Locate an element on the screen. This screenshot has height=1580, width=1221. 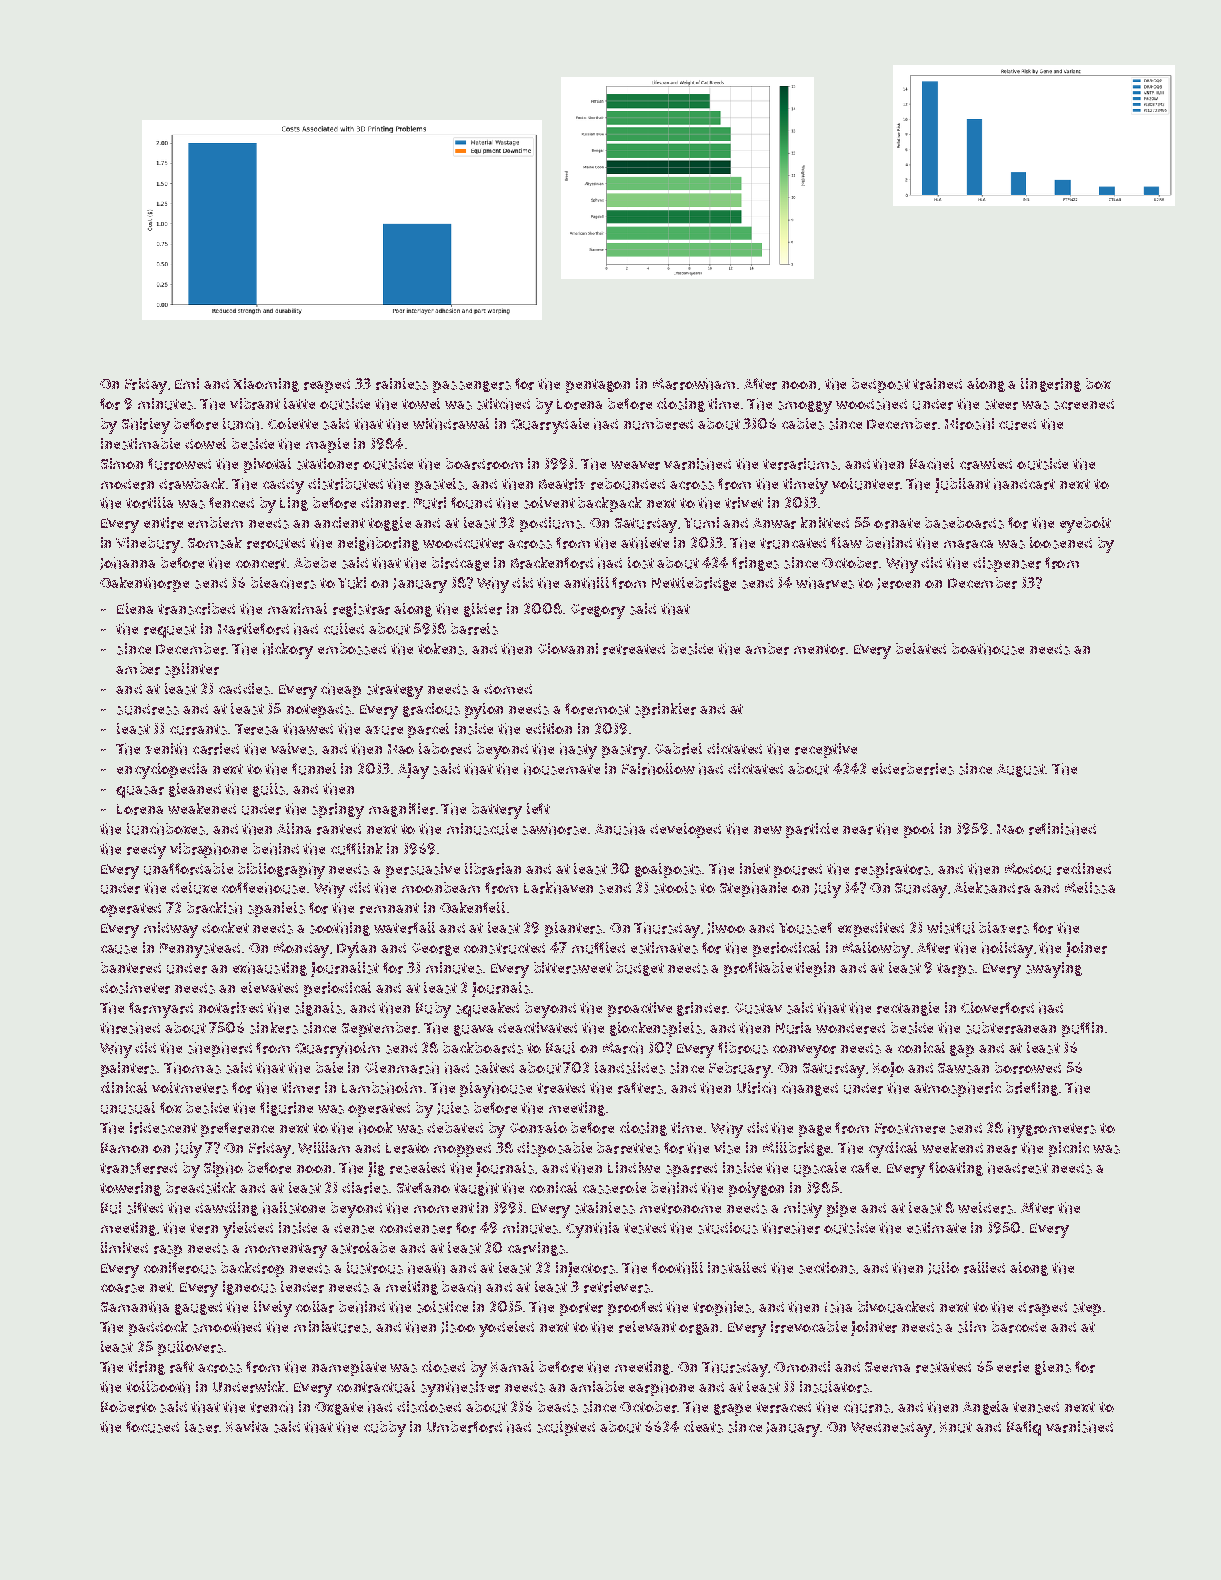
tollbooth is located at coordinates (158, 1387).
